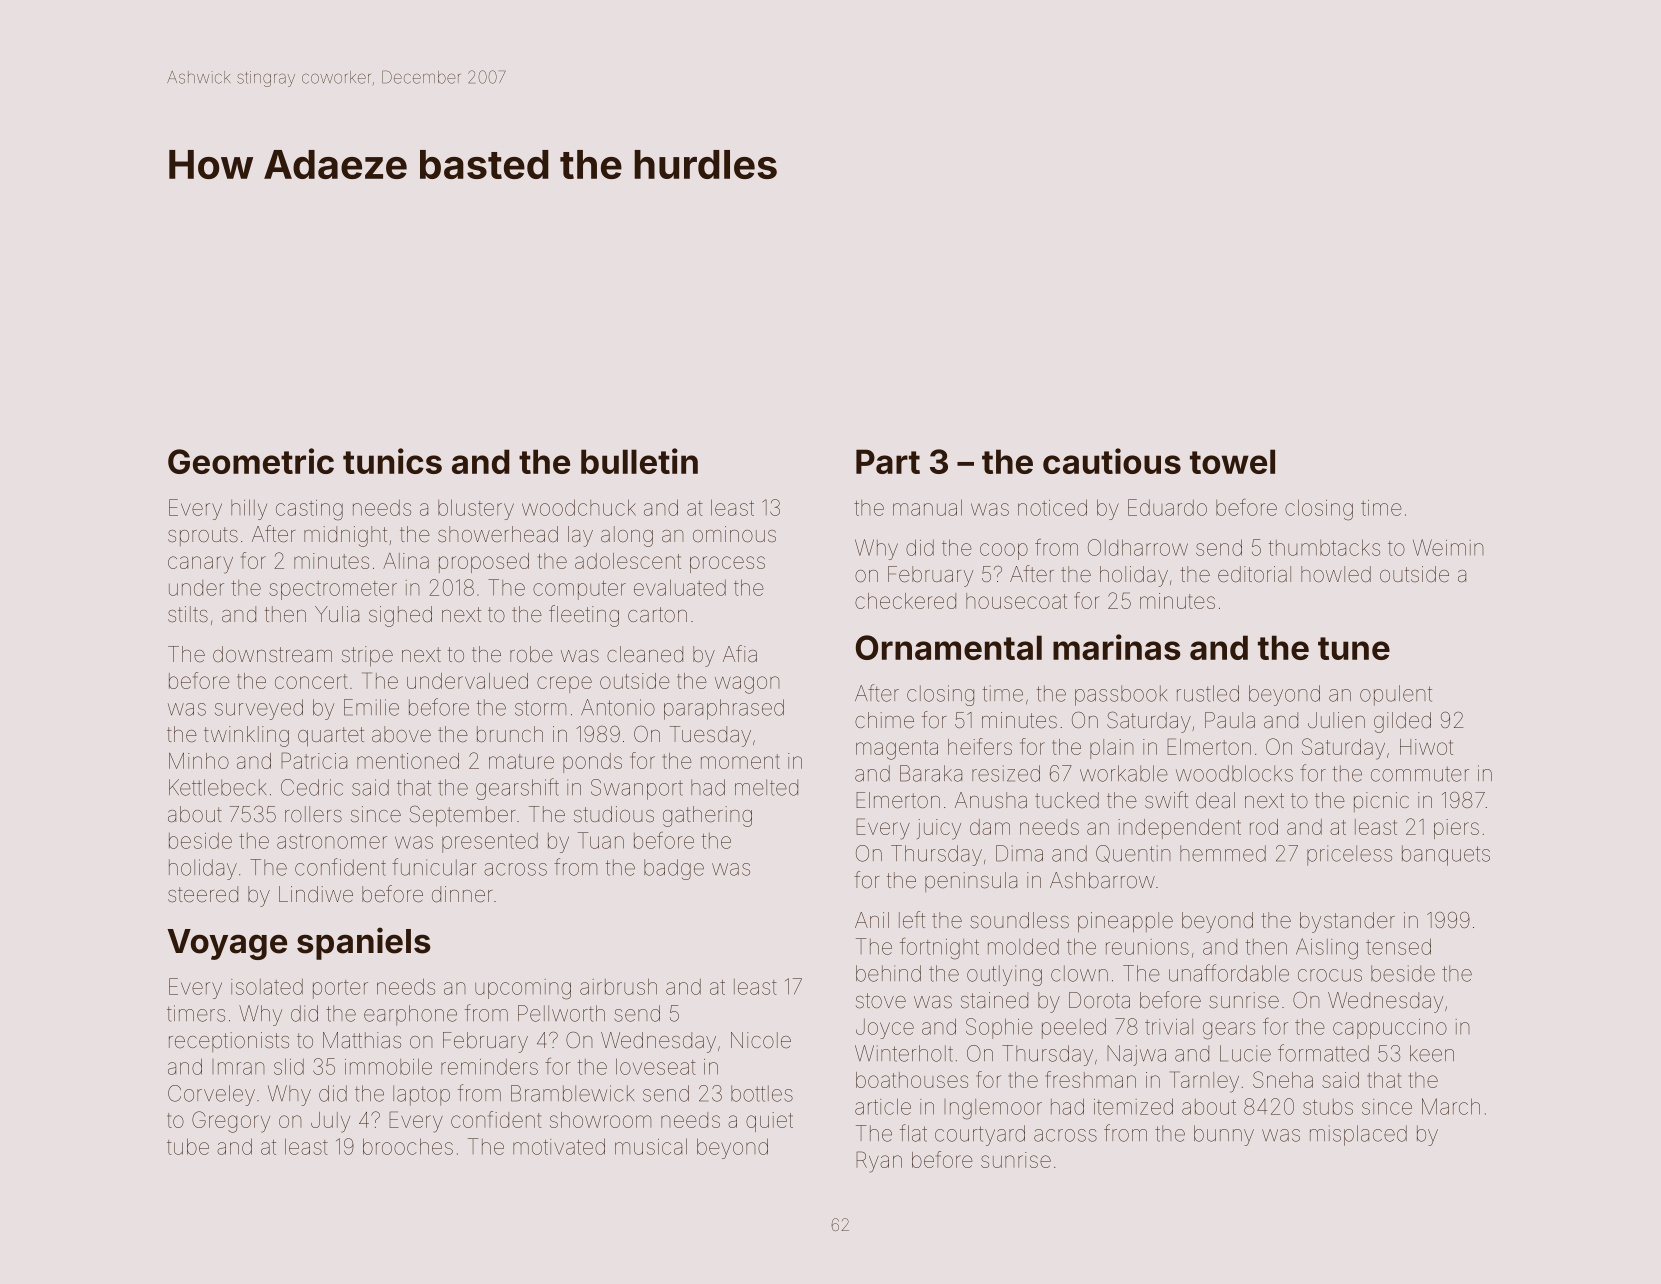 This page has height=1284, width=1661. I want to click on chime, so click(884, 720).
